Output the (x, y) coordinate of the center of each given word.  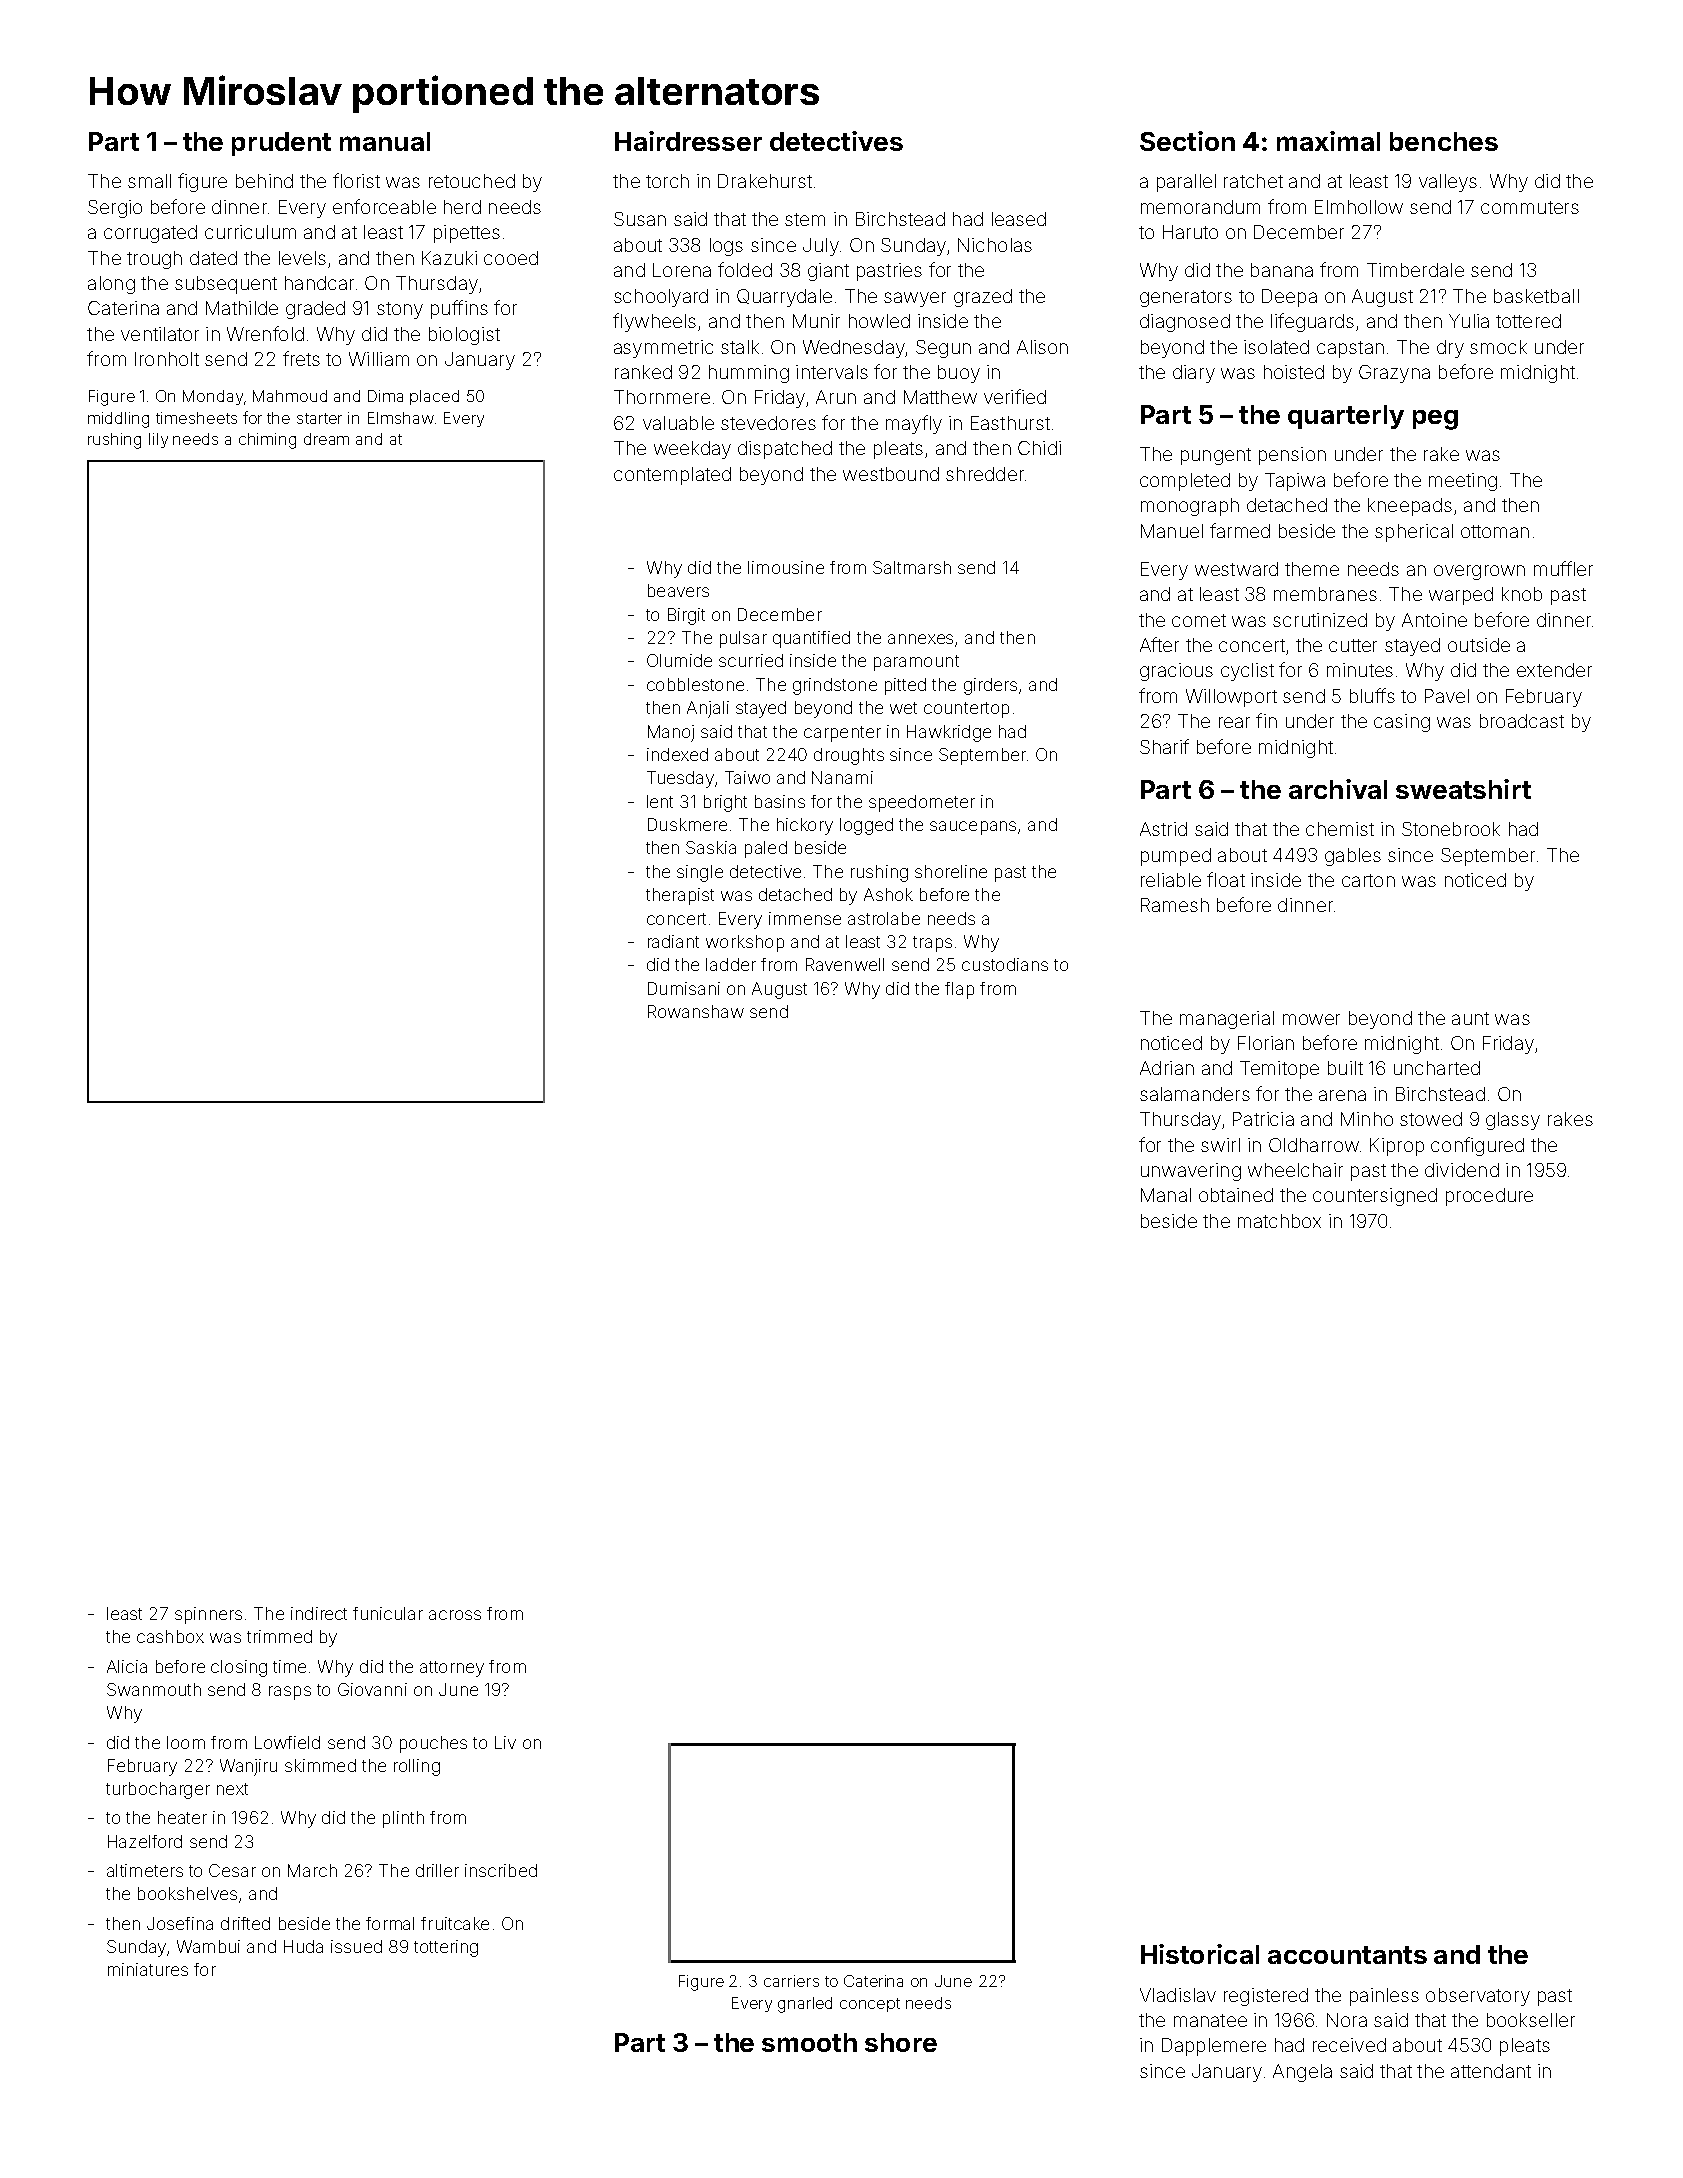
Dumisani (684, 988)
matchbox (1279, 1221)
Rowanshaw (696, 1011)
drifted (245, 1923)
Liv (505, 1742)
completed (1185, 482)
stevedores (768, 423)
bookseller (1531, 2020)
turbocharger (158, 1790)
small (149, 181)
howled (879, 321)
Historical (1200, 1954)
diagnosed (1185, 323)
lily (158, 440)
